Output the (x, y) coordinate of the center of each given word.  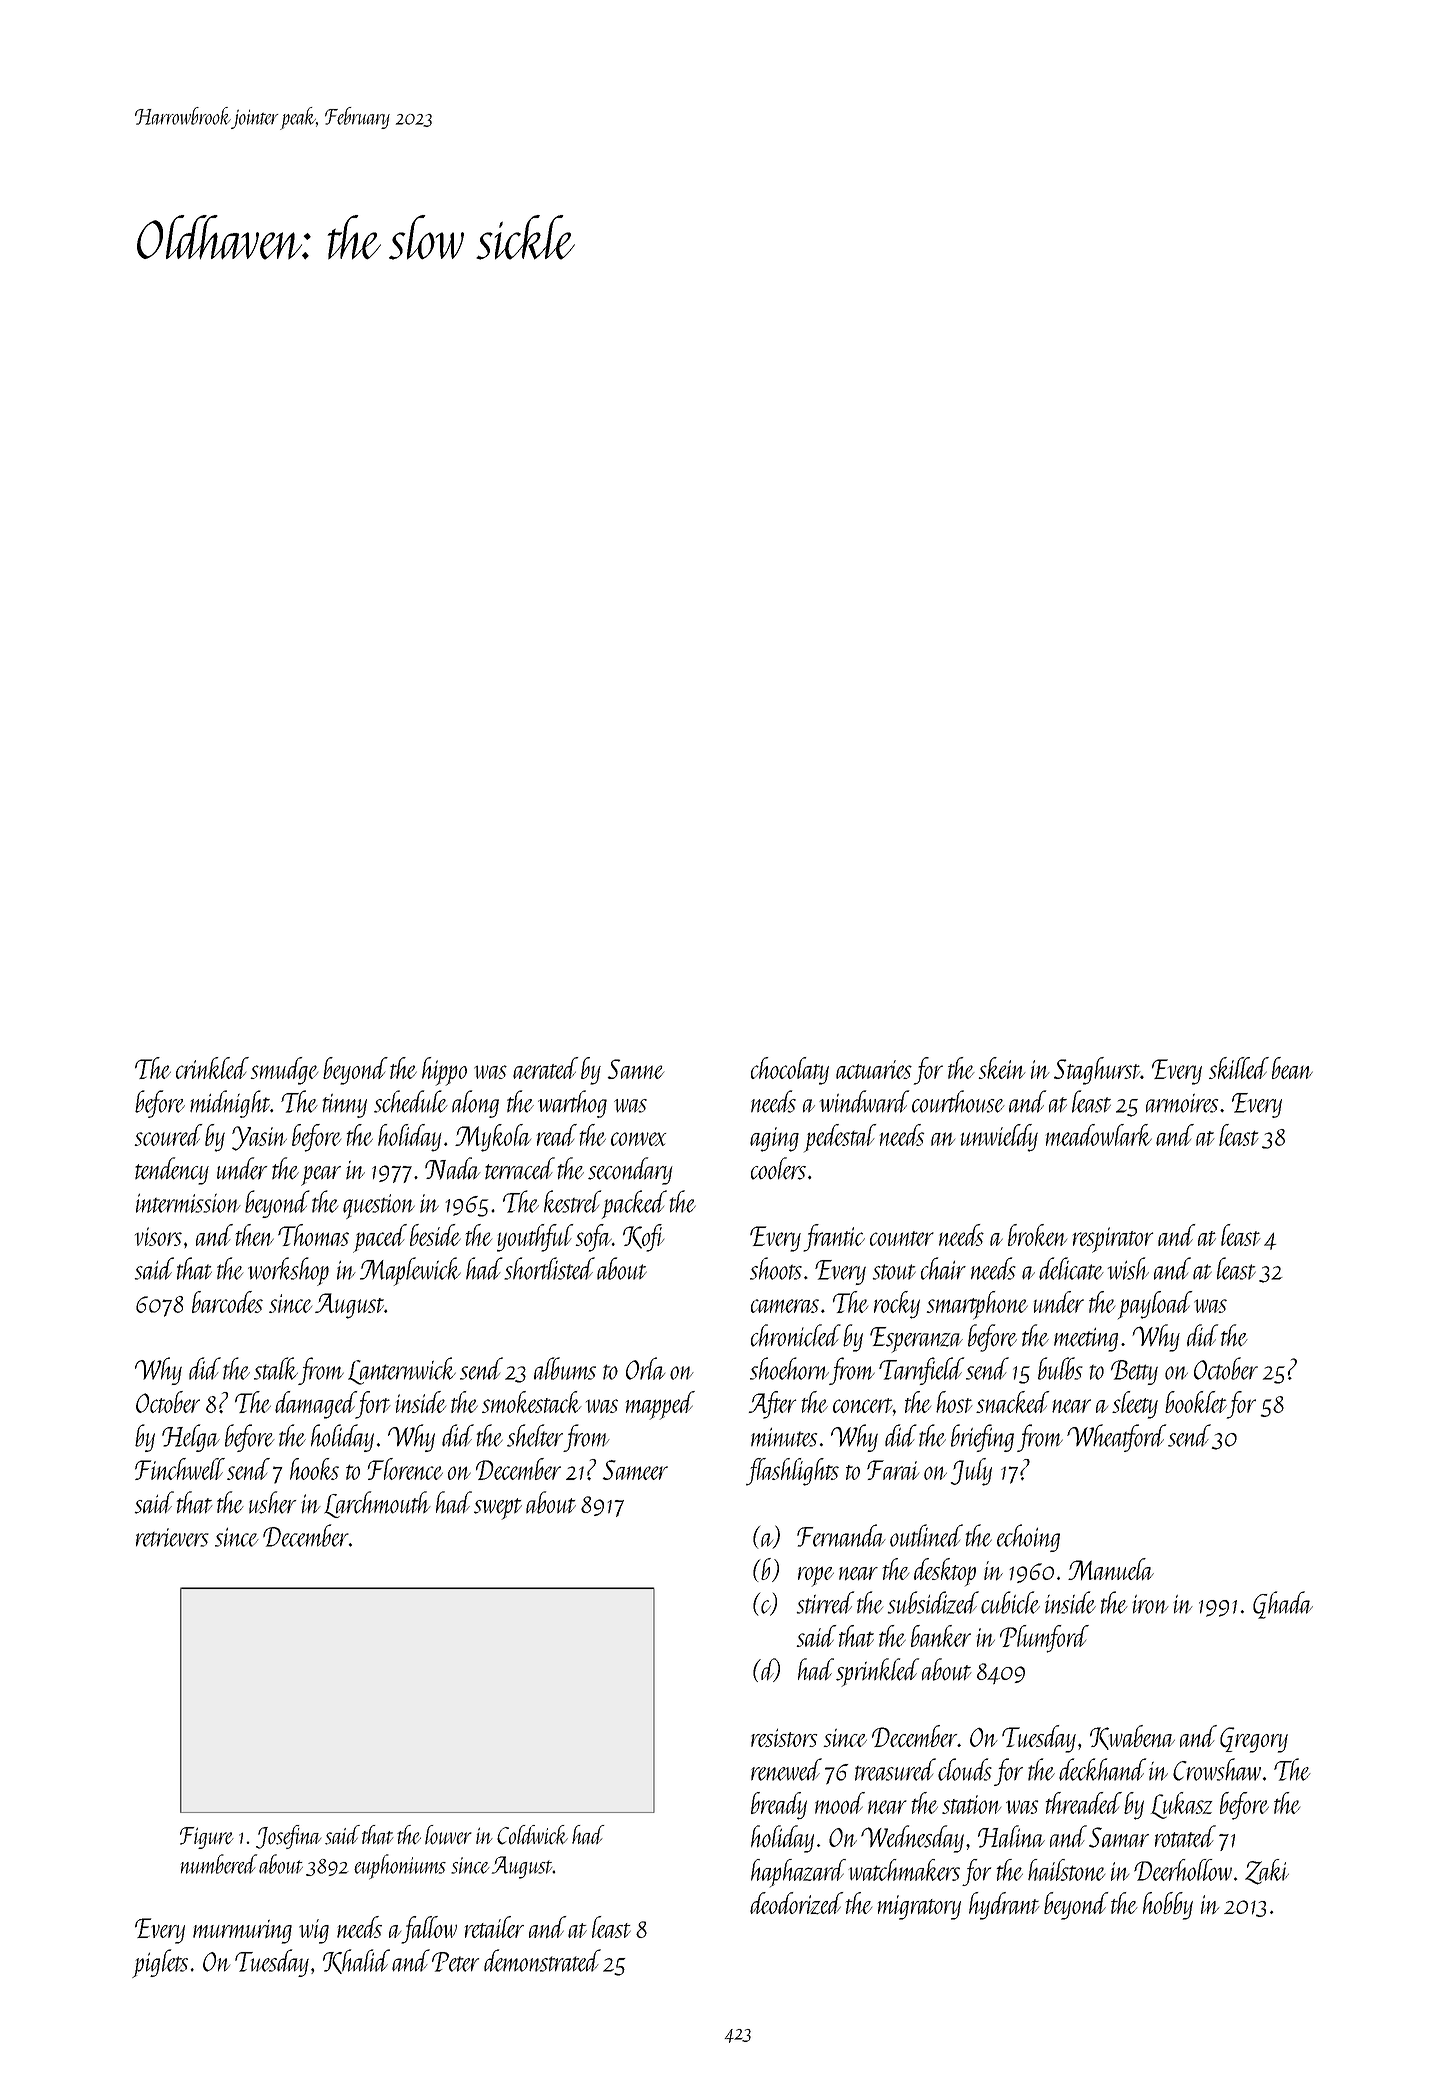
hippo (444, 1071)
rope (816, 1576)
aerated (545, 1068)
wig (314, 1931)
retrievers (172, 1537)
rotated (1185, 1836)
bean (1292, 1068)
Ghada (1283, 1605)
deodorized (796, 1903)
